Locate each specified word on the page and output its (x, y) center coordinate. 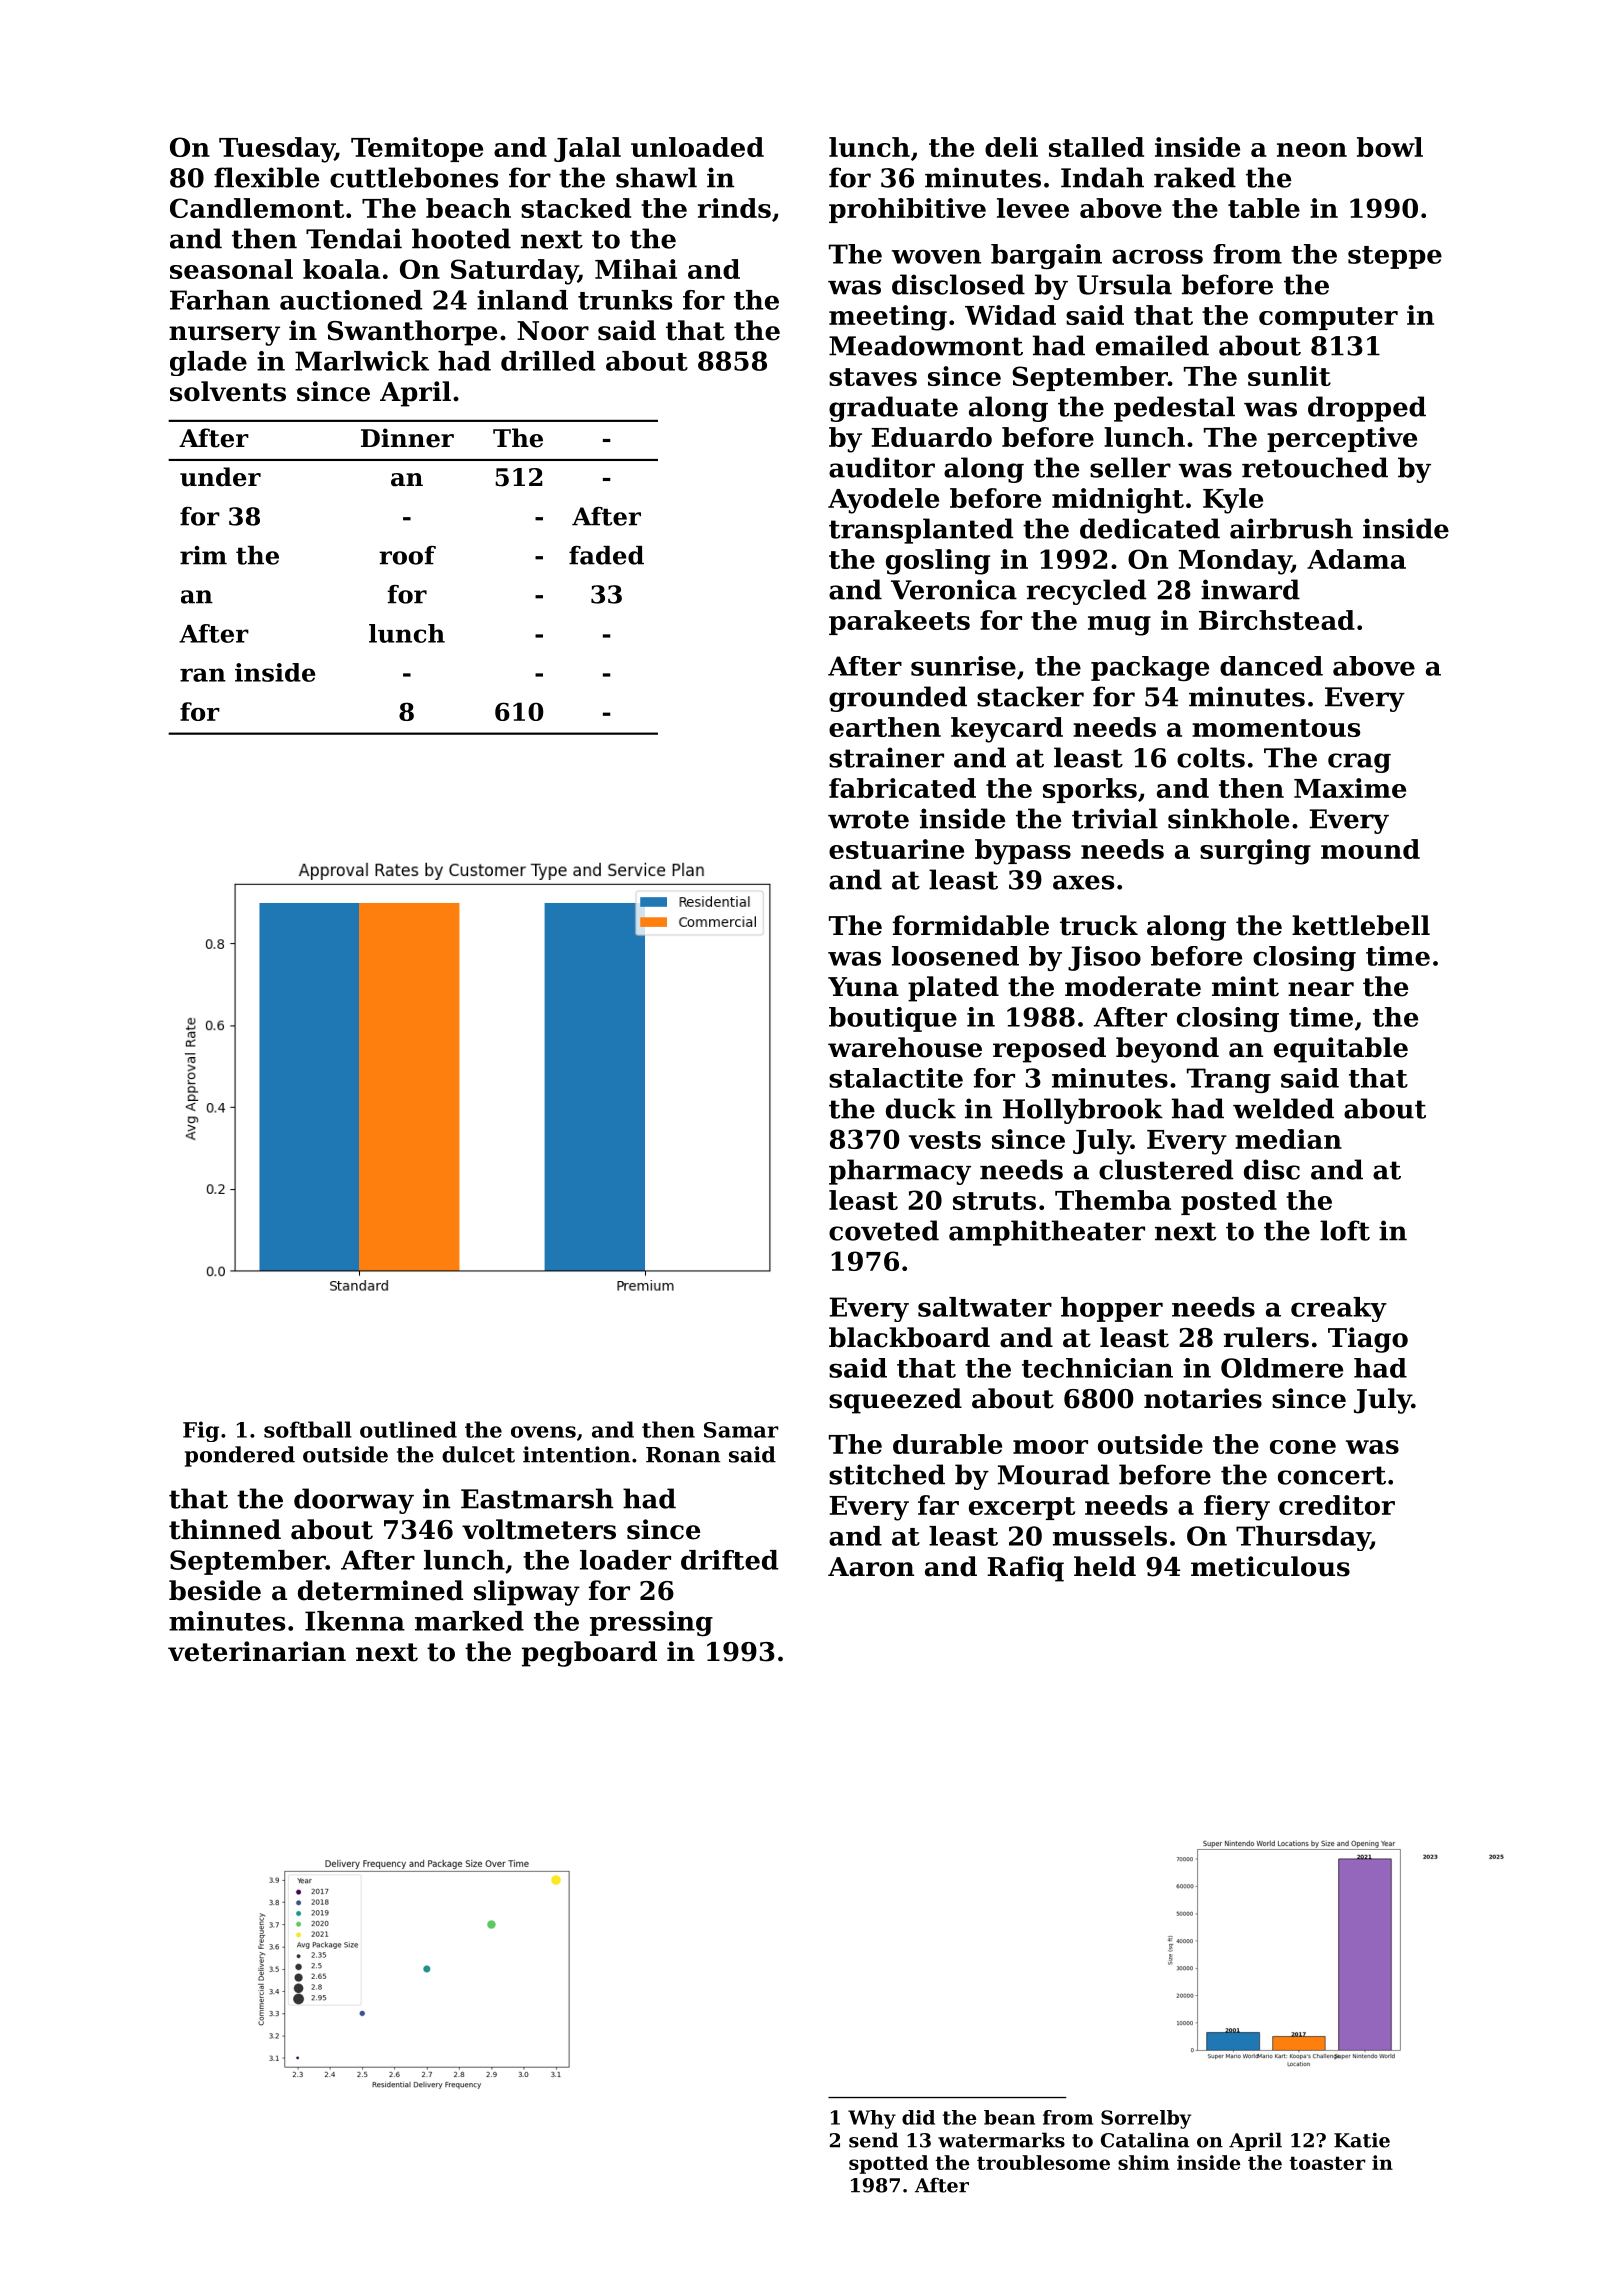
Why (872, 2119)
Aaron (871, 1567)
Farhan (220, 300)
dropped (1367, 409)
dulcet (478, 1454)
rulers (1266, 1337)
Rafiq (1025, 1569)
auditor (882, 467)
